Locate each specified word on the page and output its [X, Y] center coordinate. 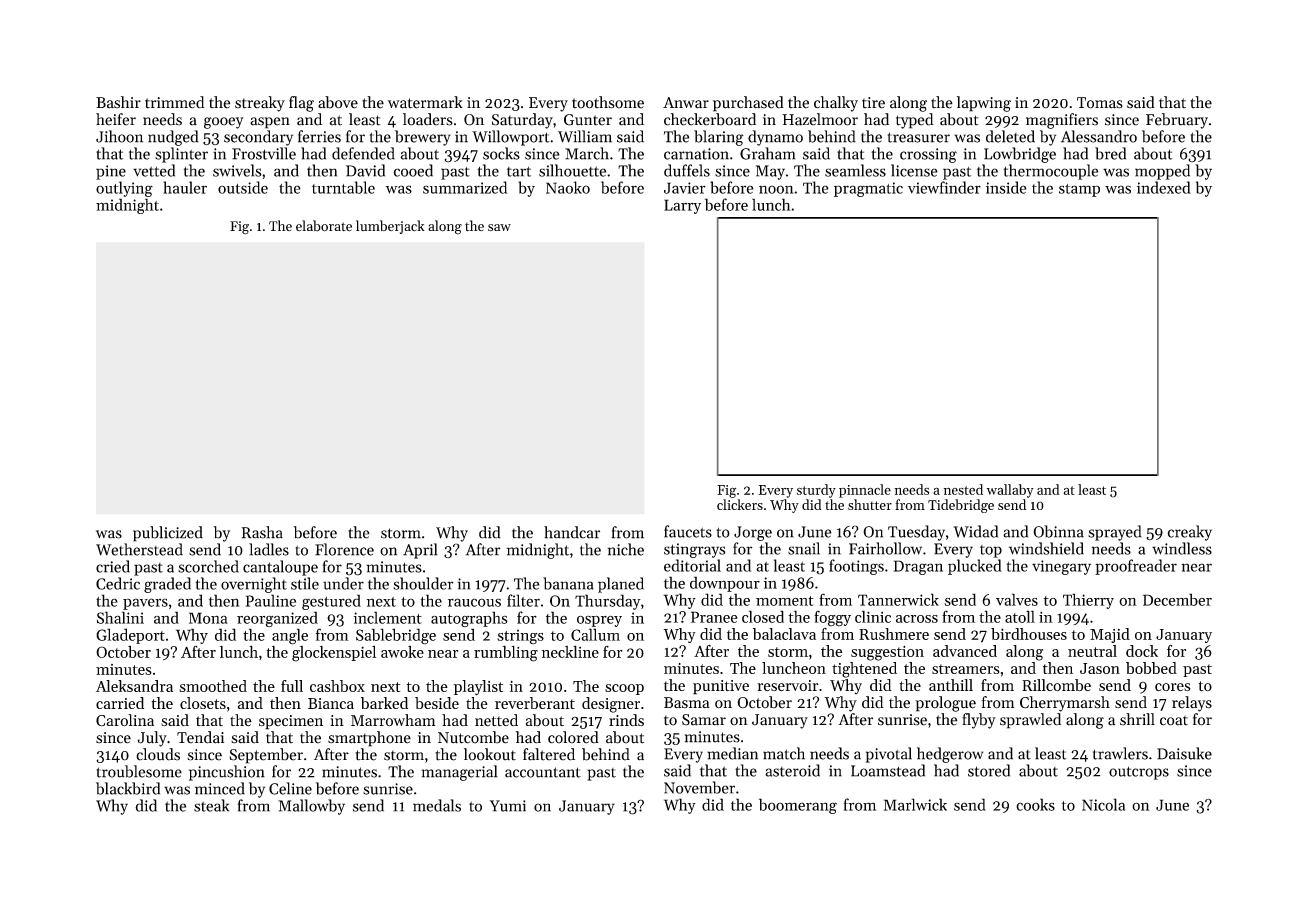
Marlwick [915, 804]
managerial [459, 773]
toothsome [608, 102]
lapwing [984, 104]
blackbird [128, 788]
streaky [260, 104]
